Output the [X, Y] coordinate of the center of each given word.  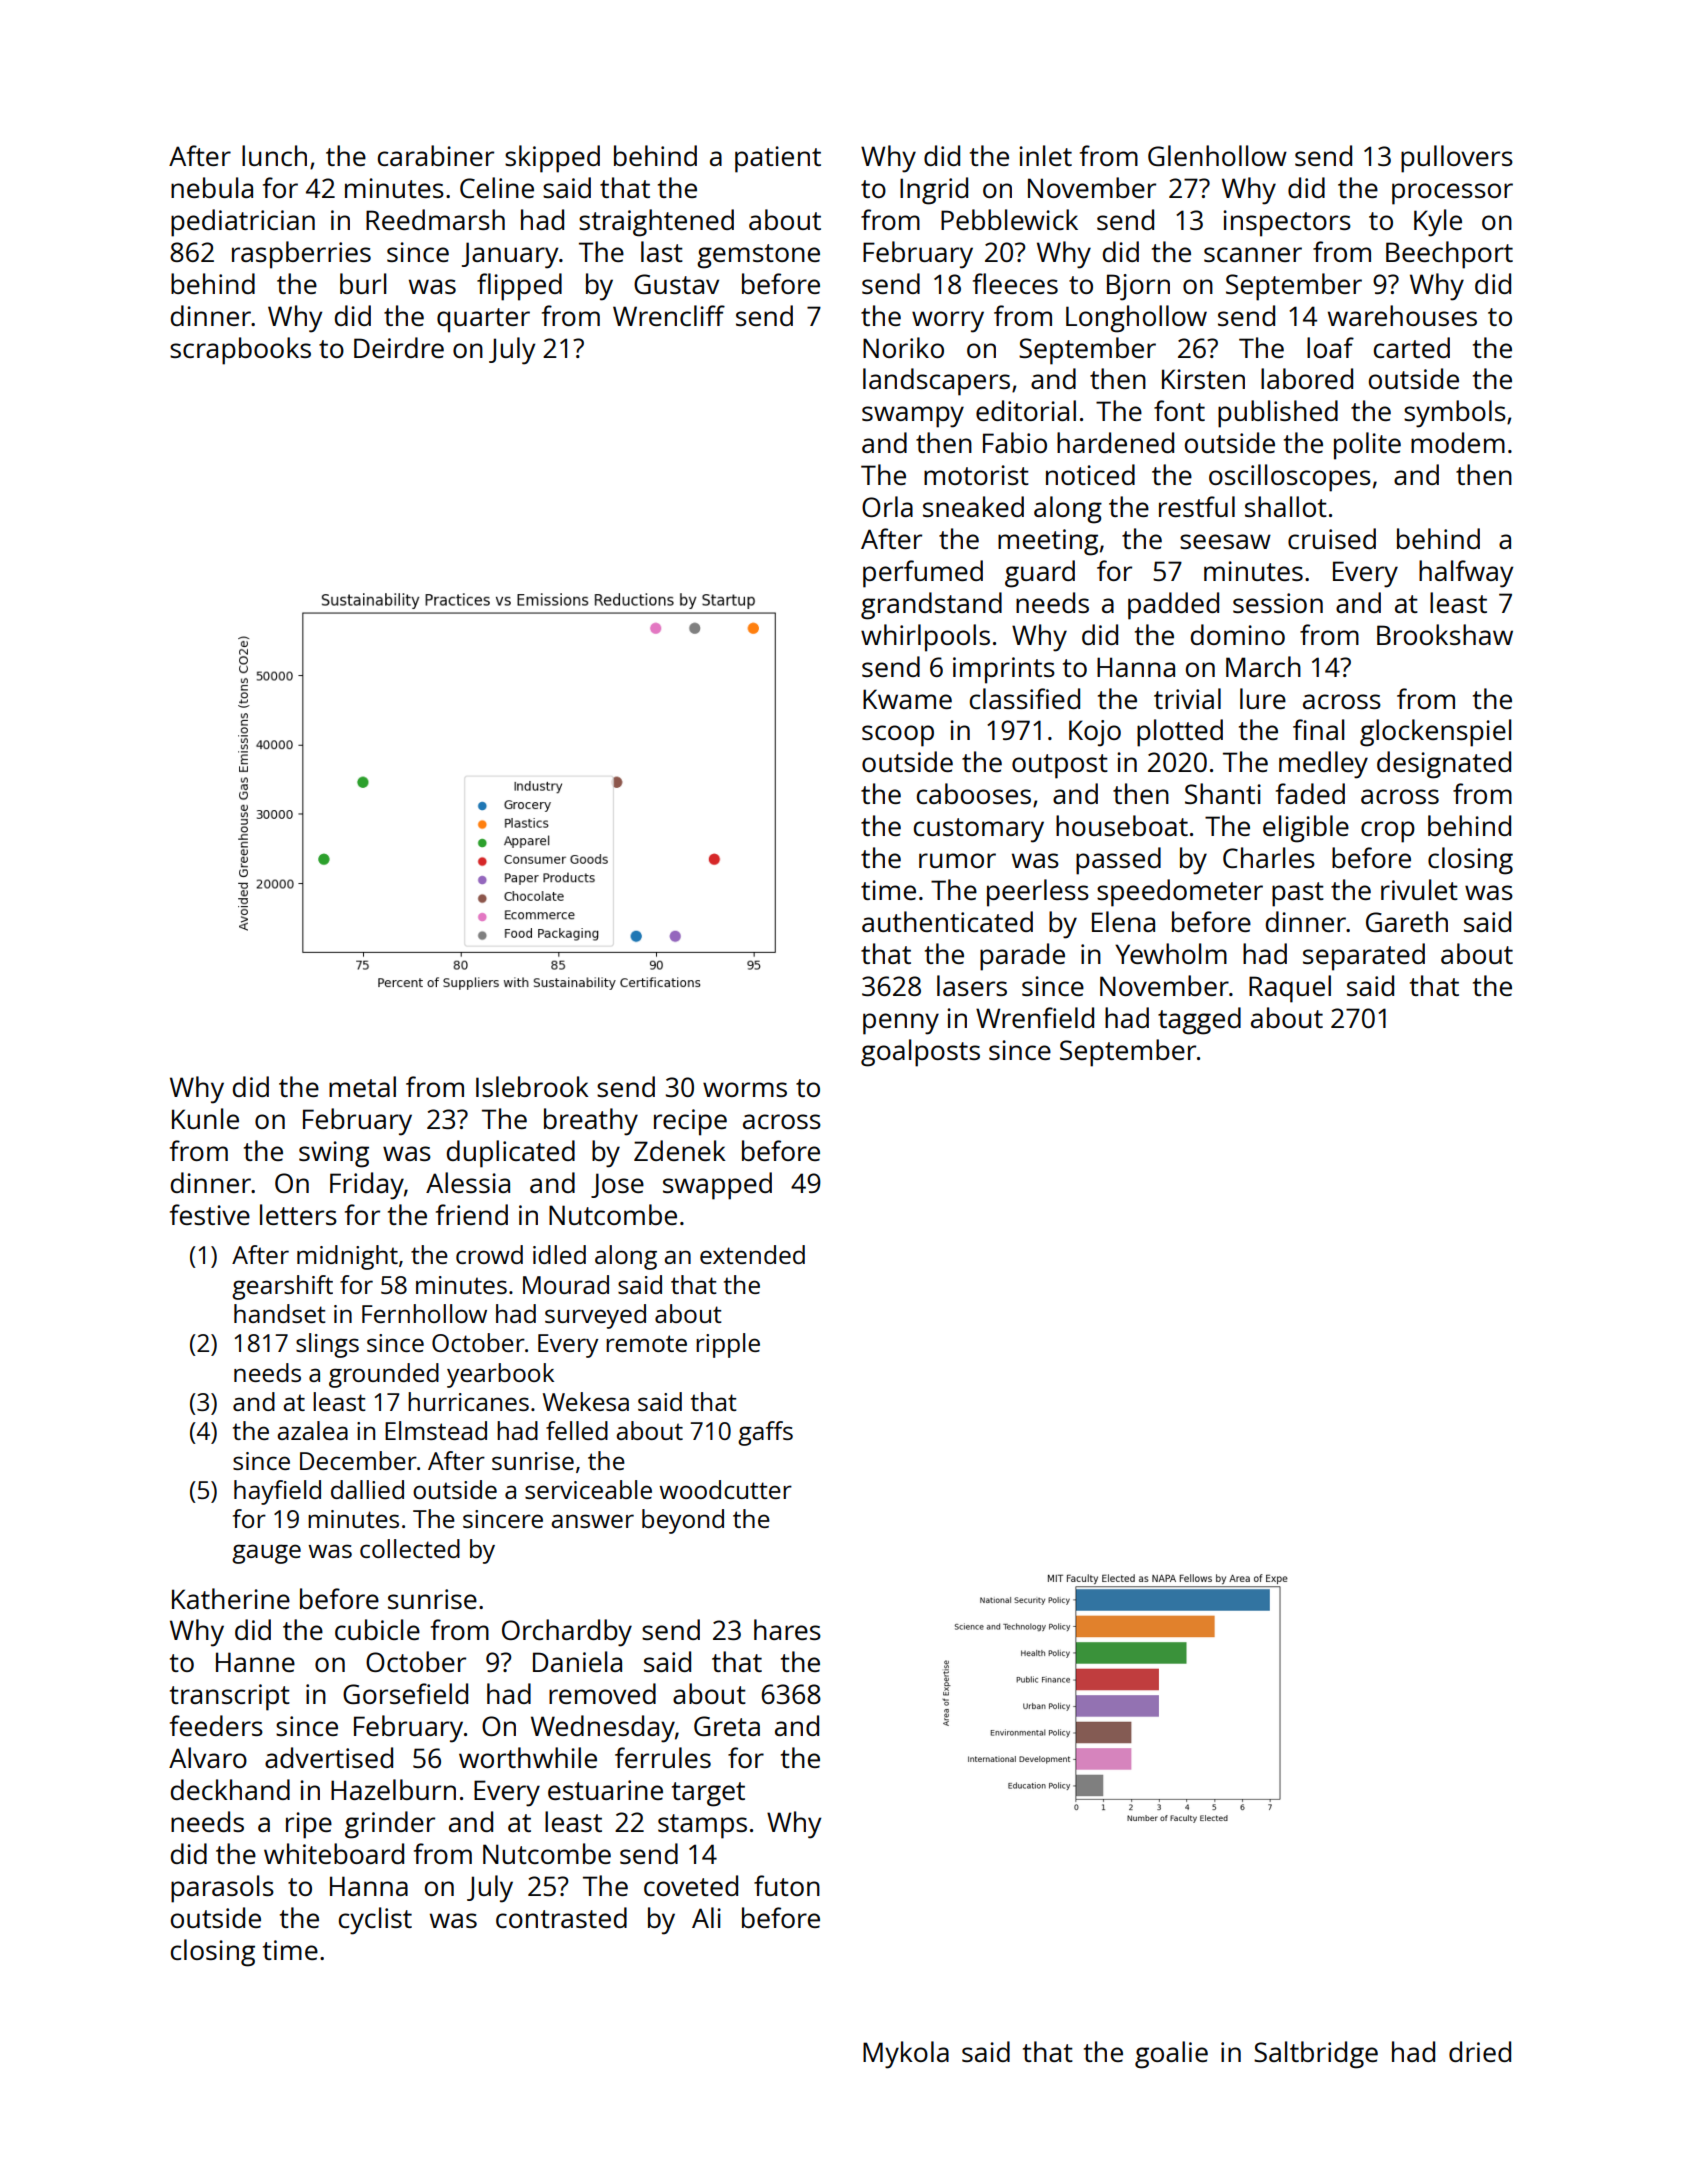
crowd [489, 1254]
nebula [212, 187]
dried [1480, 2051]
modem [1458, 442]
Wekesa [586, 1401]
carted [1412, 347]
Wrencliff [669, 315]
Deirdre [399, 347]
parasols [222, 1889]
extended [752, 1254]
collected [410, 1548]
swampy [913, 417]
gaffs [765, 1433]
